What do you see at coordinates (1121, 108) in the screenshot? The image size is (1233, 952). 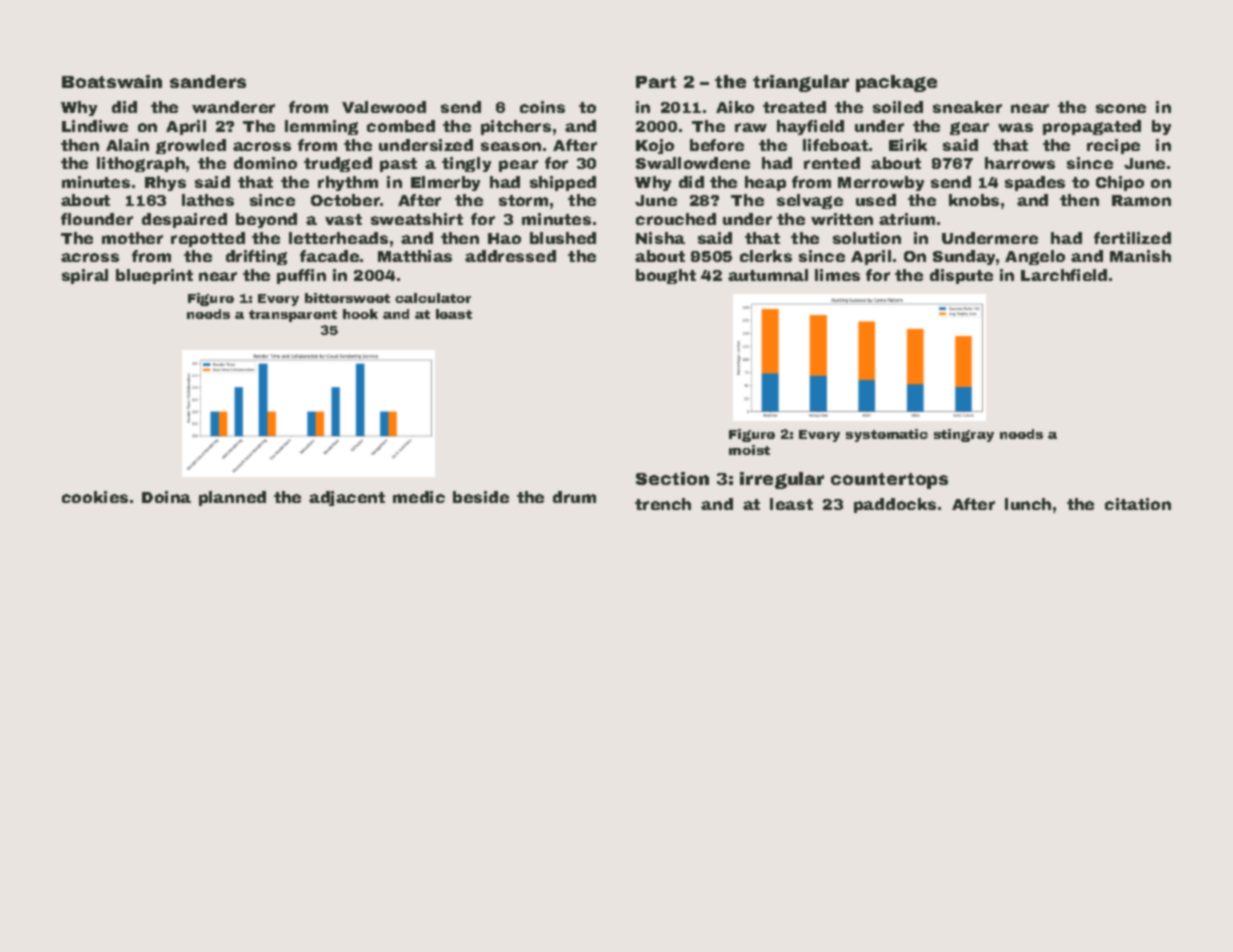 I see `scone` at bounding box center [1121, 108].
